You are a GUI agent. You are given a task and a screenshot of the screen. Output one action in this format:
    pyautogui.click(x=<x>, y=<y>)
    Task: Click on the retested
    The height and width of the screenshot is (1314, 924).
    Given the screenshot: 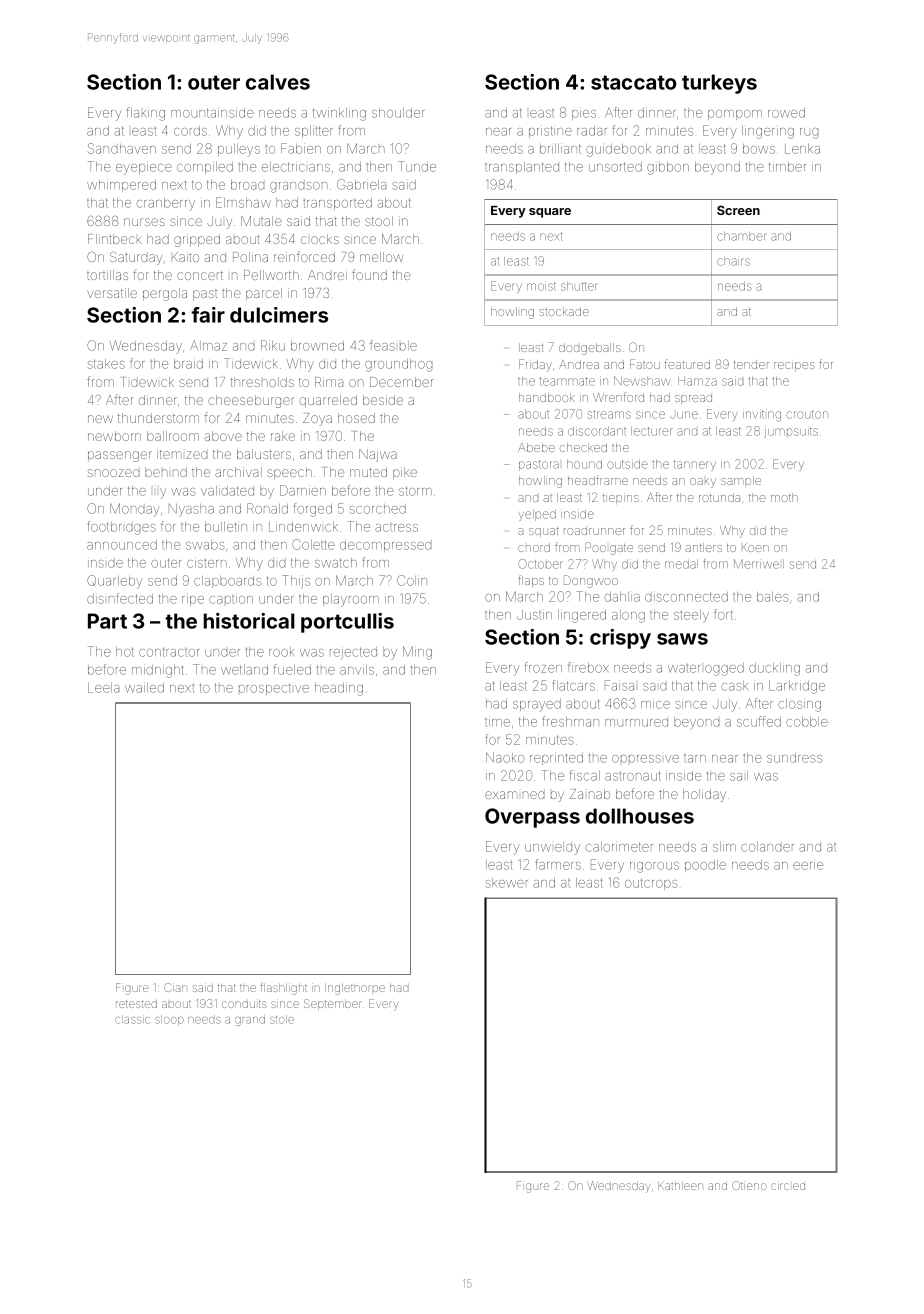 What is the action you would take?
    pyautogui.click(x=136, y=1004)
